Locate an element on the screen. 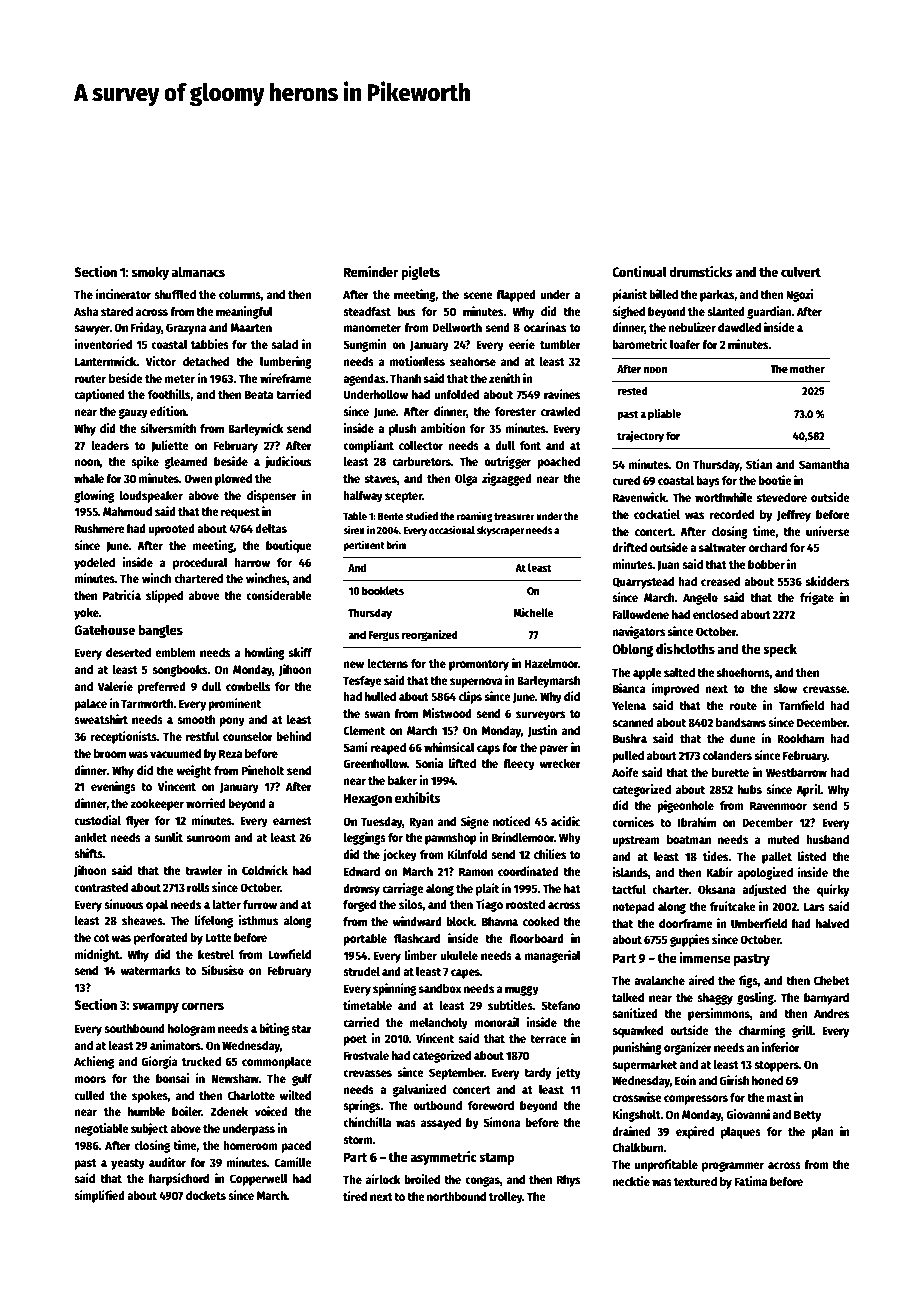 The width and height of the screenshot is (924, 1308). trolley is located at coordinates (506, 1198).
